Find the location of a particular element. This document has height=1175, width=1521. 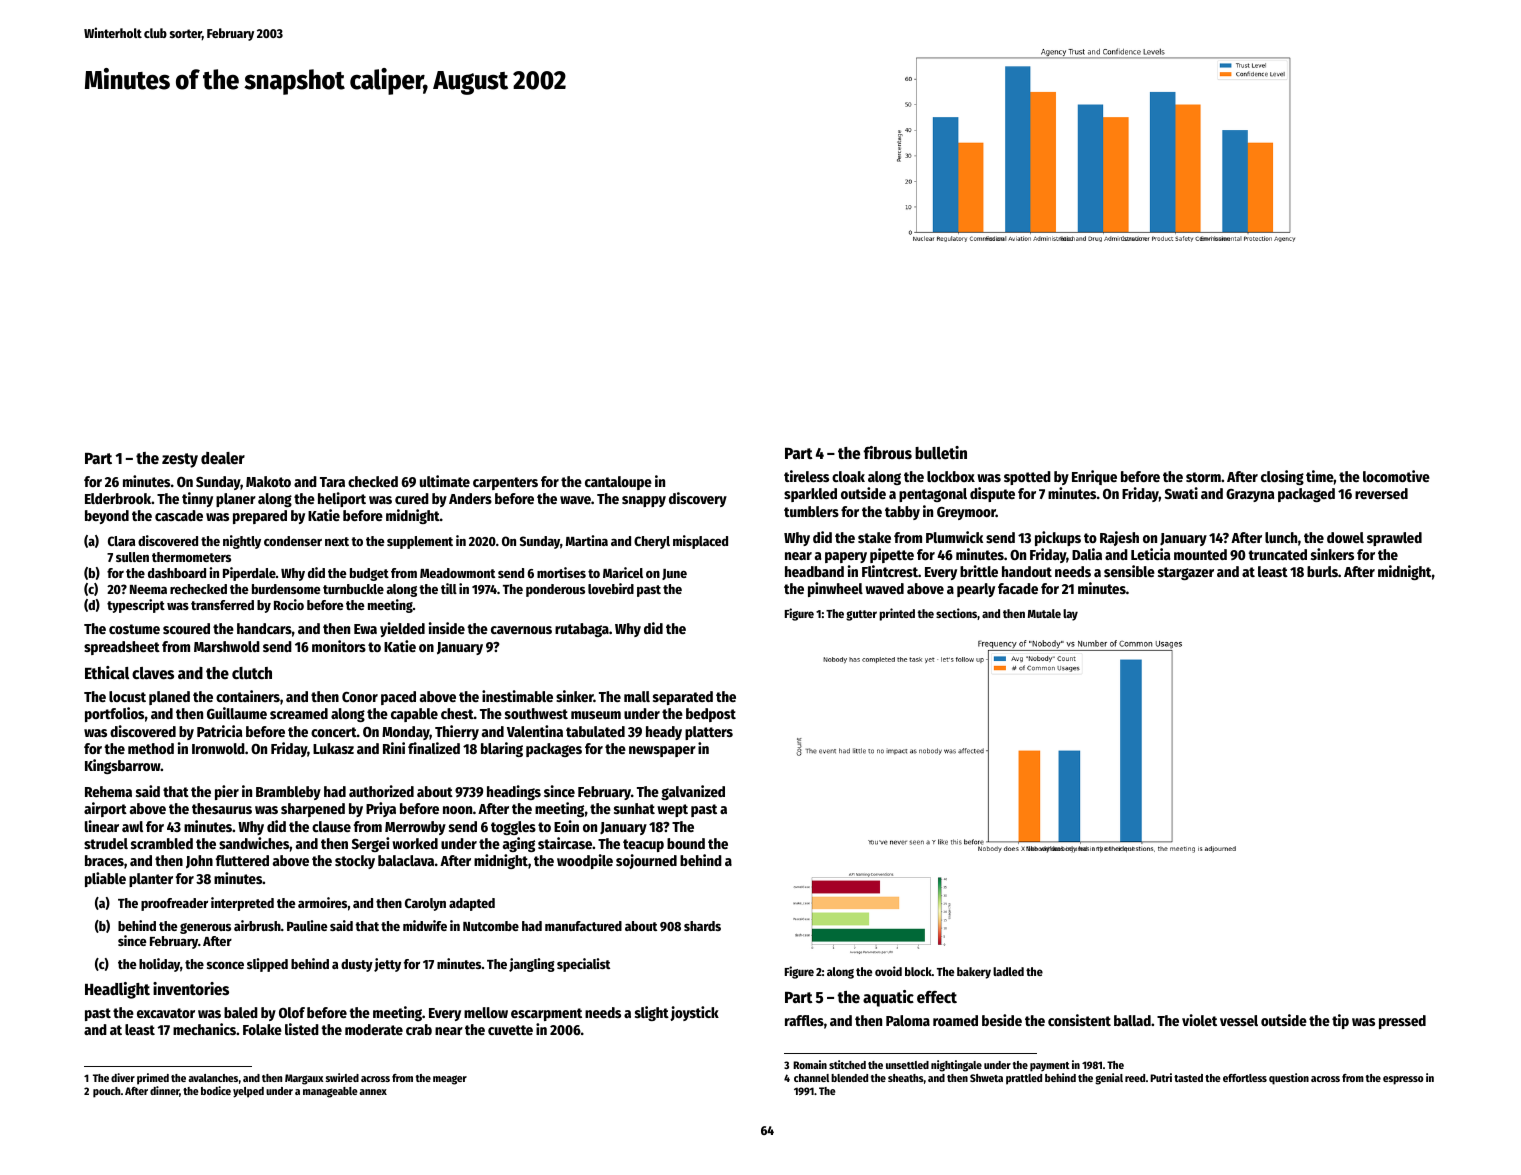

fibrous is located at coordinates (888, 452).
